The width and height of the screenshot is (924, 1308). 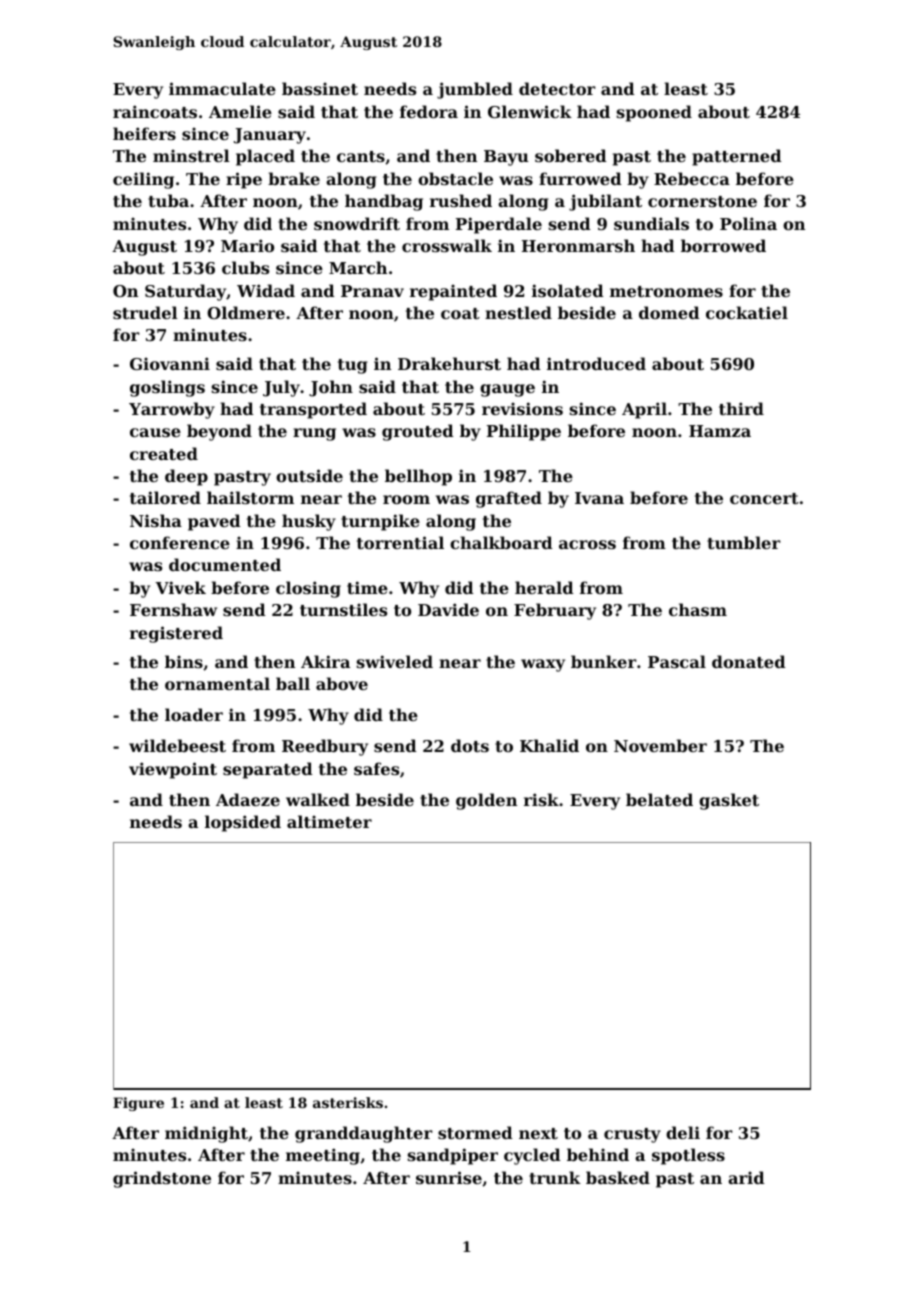 What do you see at coordinates (544, 587) in the screenshot?
I see `herald` at bounding box center [544, 587].
